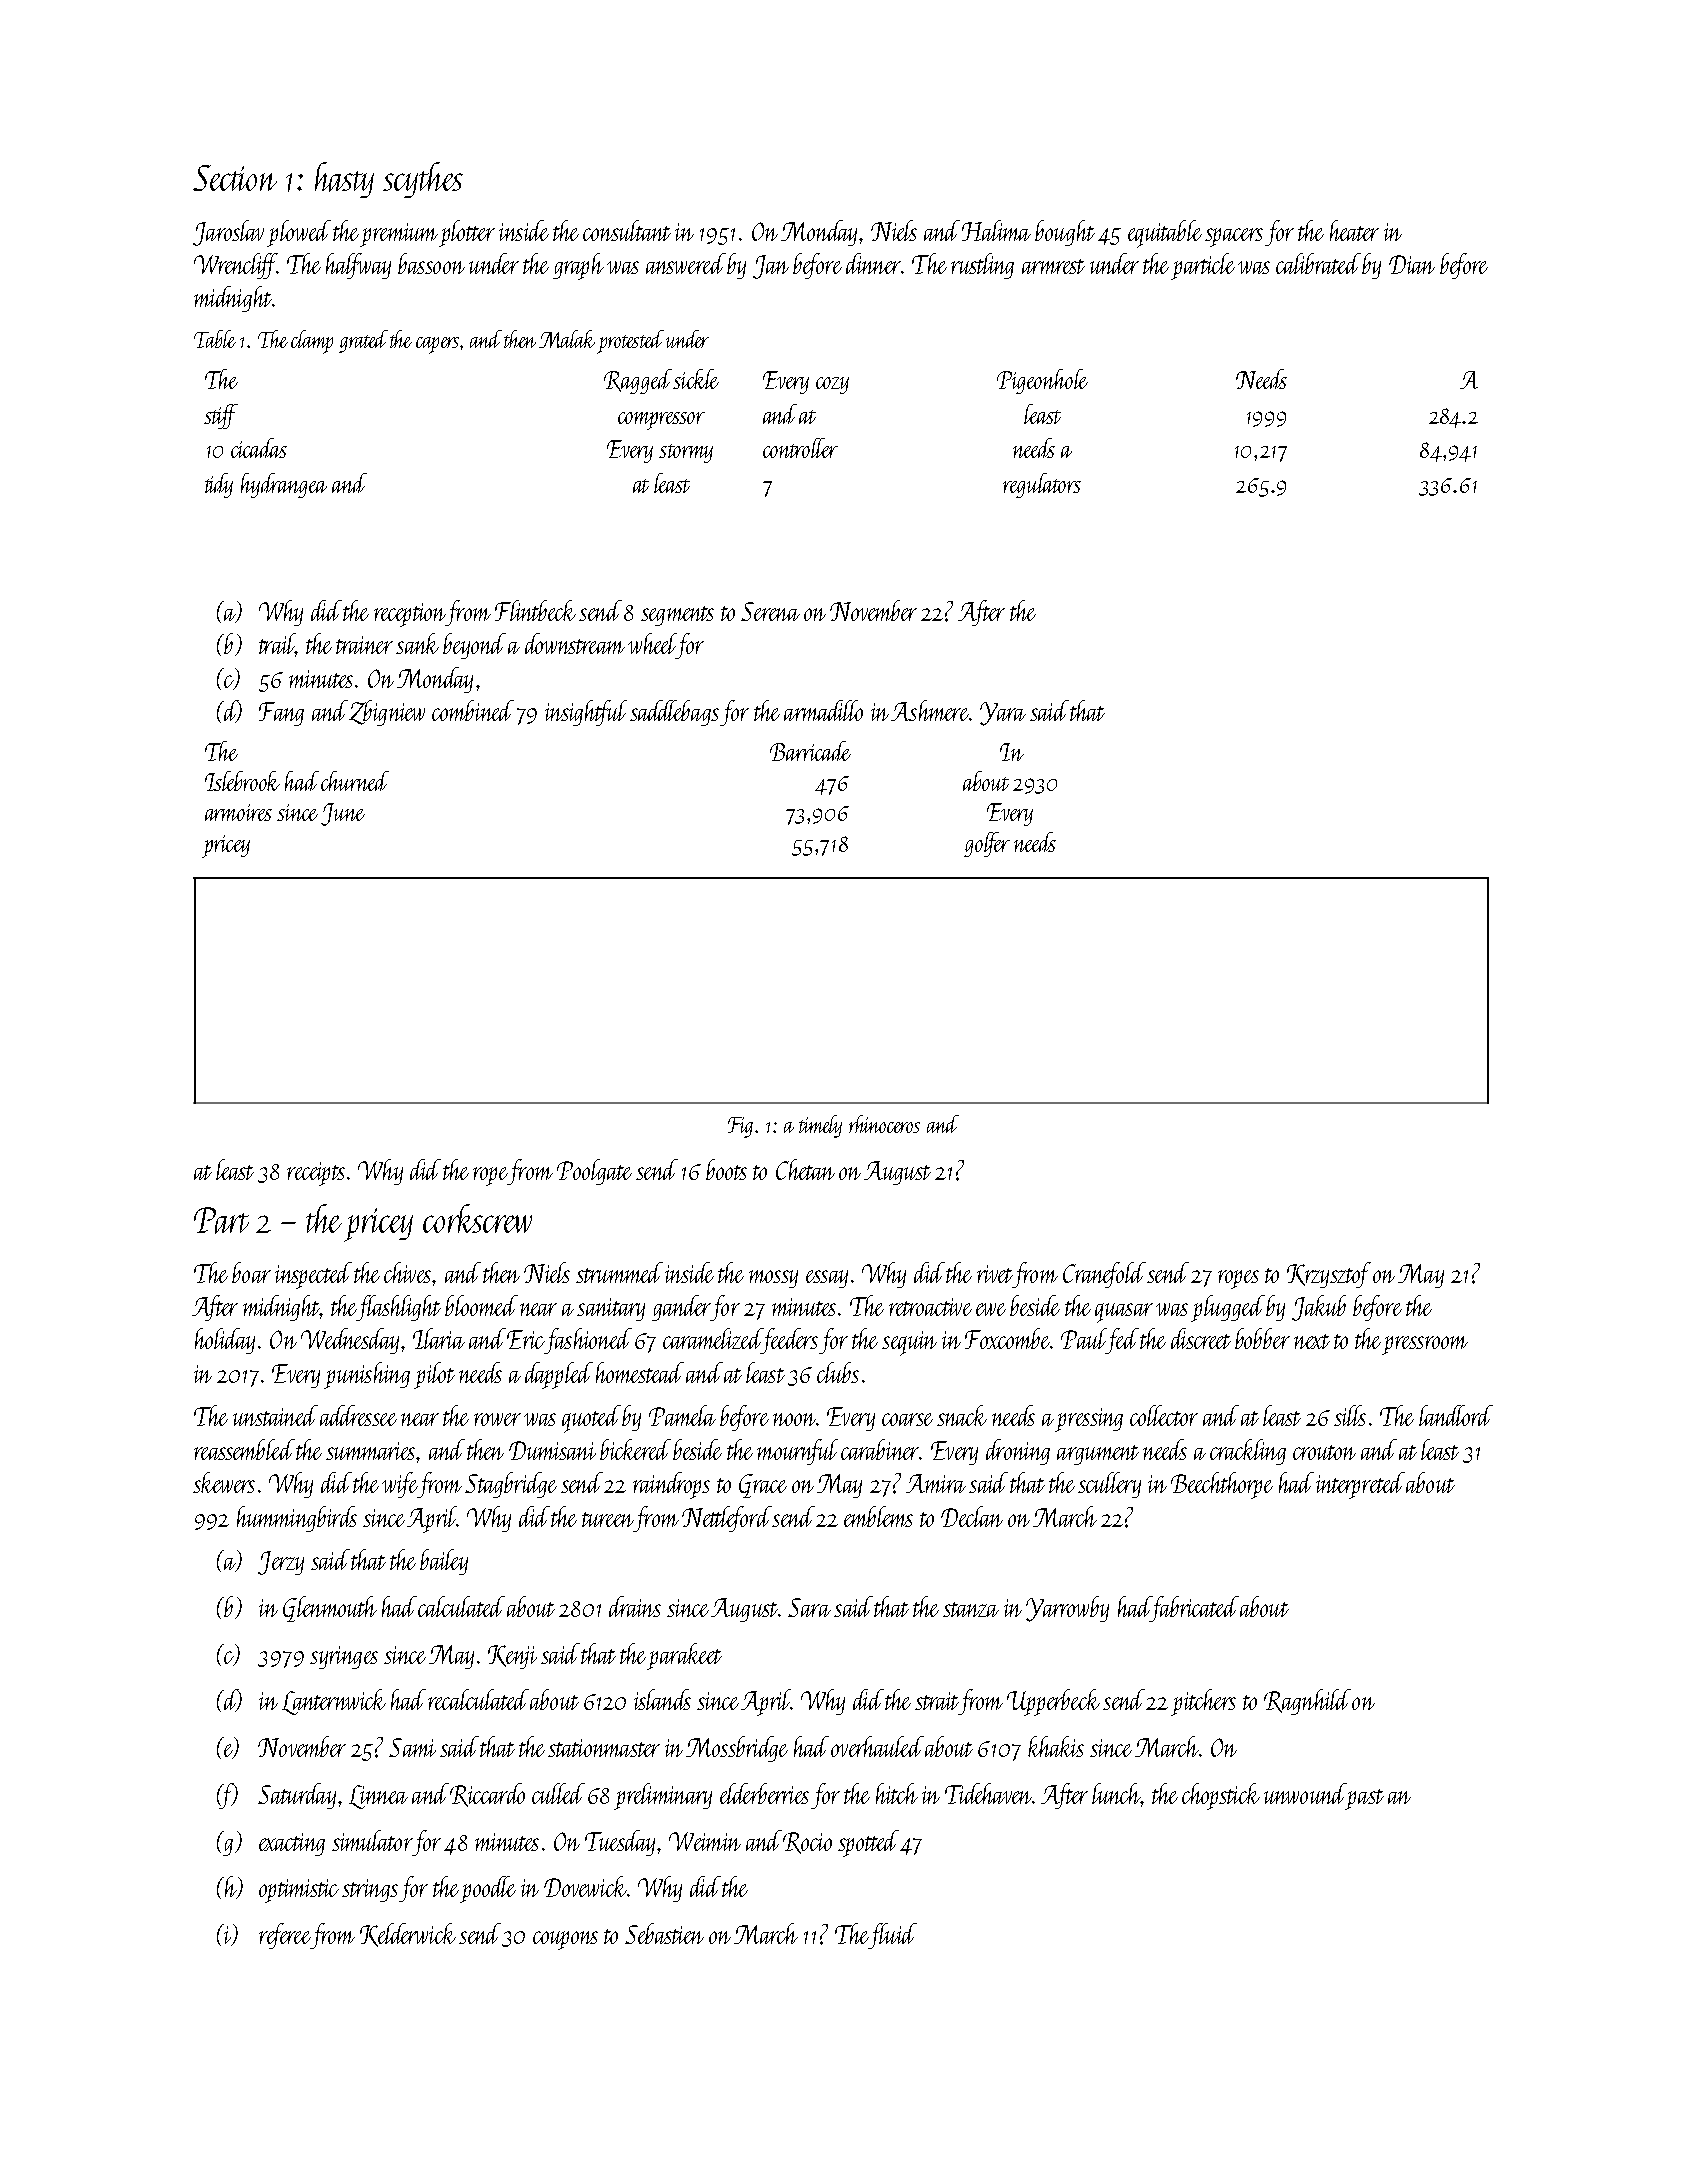 The height and width of the screenshot is (2178, 1683). What do you see at coordinates (1234, 237) in the screenshot?
I see `spacers` at bounding box center [1234, 237].
